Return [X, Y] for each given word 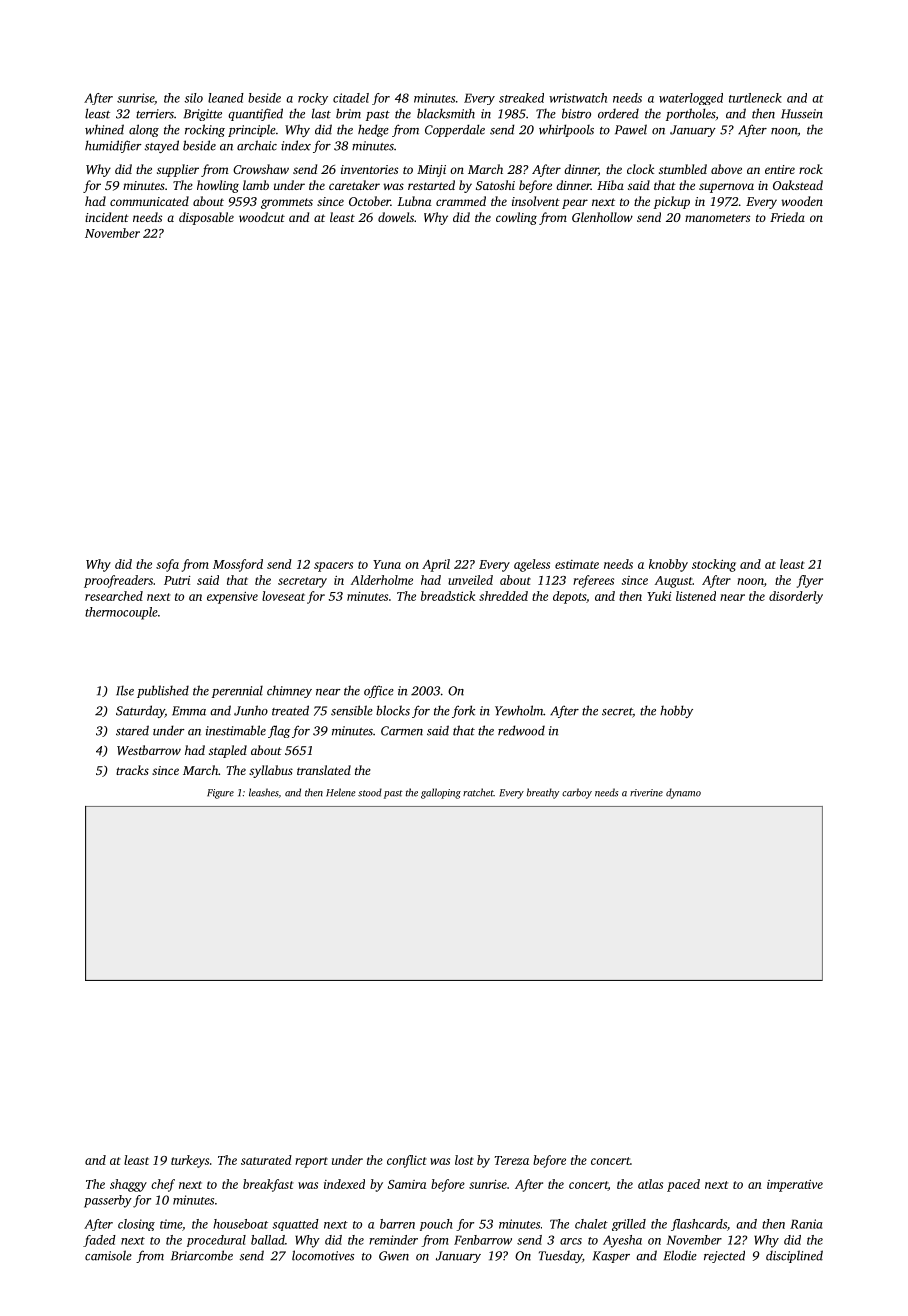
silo [193, 98]
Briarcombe [202, 1255]
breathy [543, 793]
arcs [571, 1241]
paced [683, 1185]
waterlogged [691, 99]
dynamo [683, 793]
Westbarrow [149, 750]
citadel [351, 98]
